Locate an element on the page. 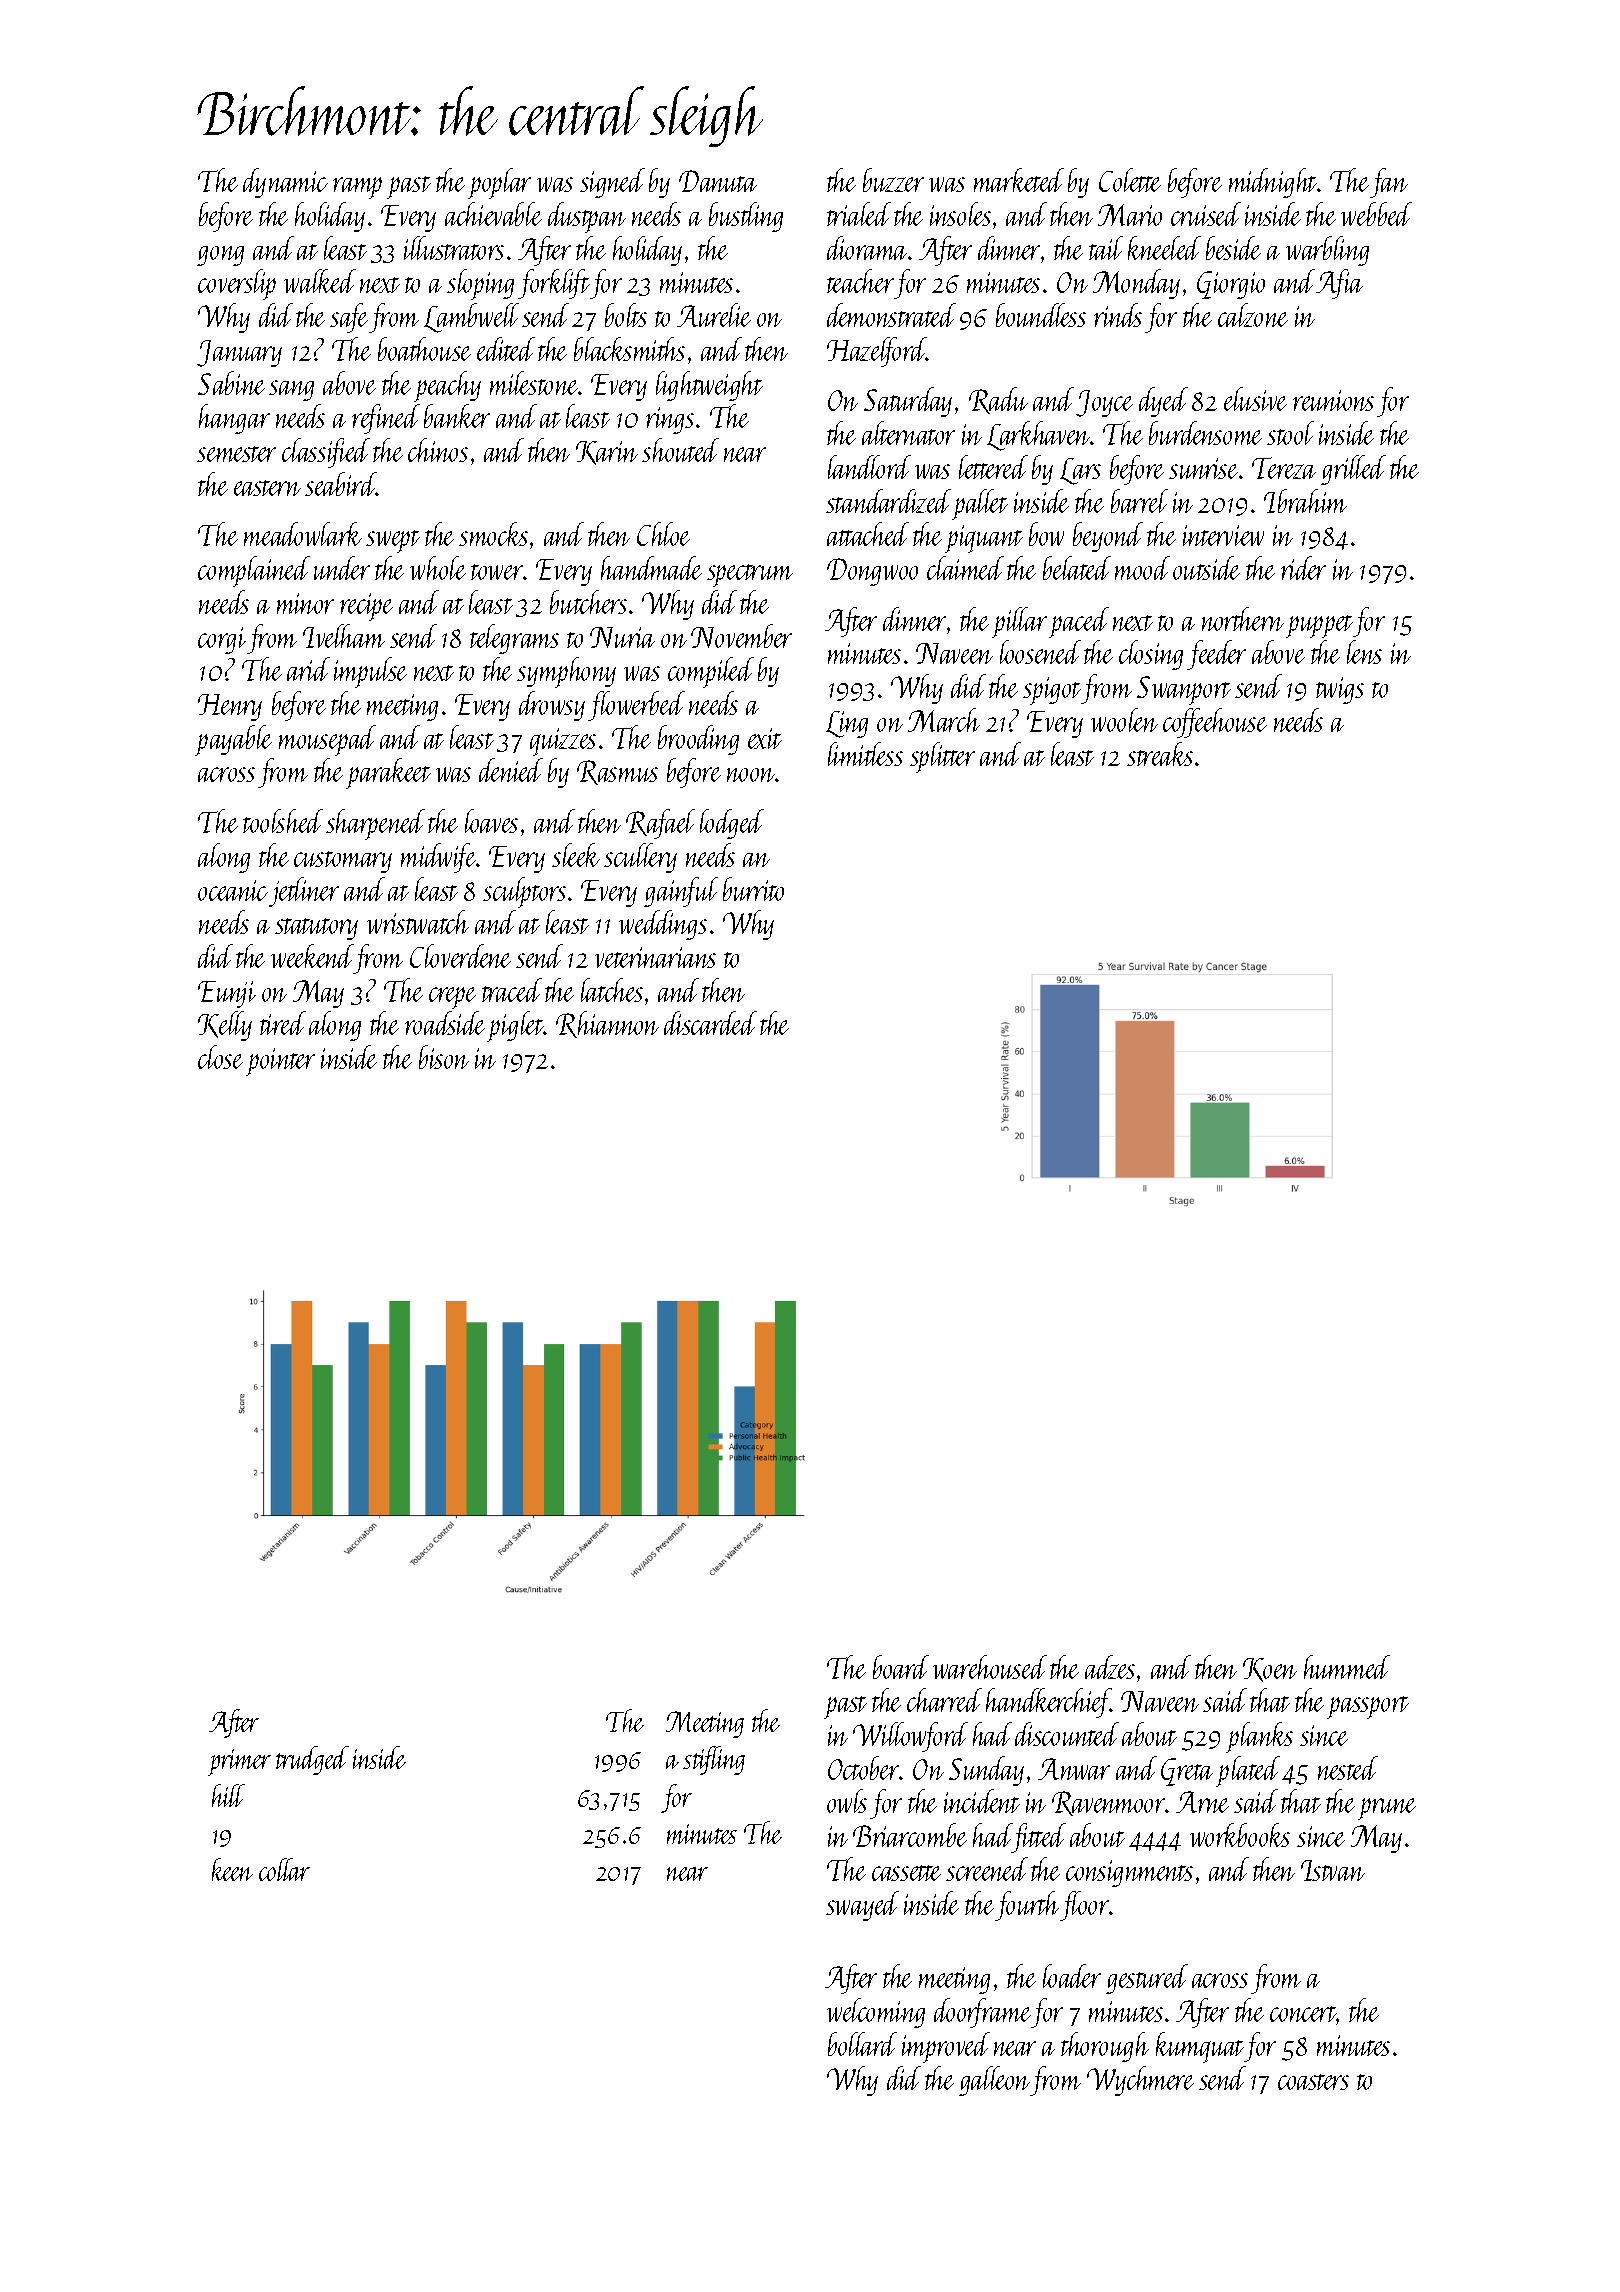 The image size is (1620, 2292). trudged is located at coordinates (312, 1760).
